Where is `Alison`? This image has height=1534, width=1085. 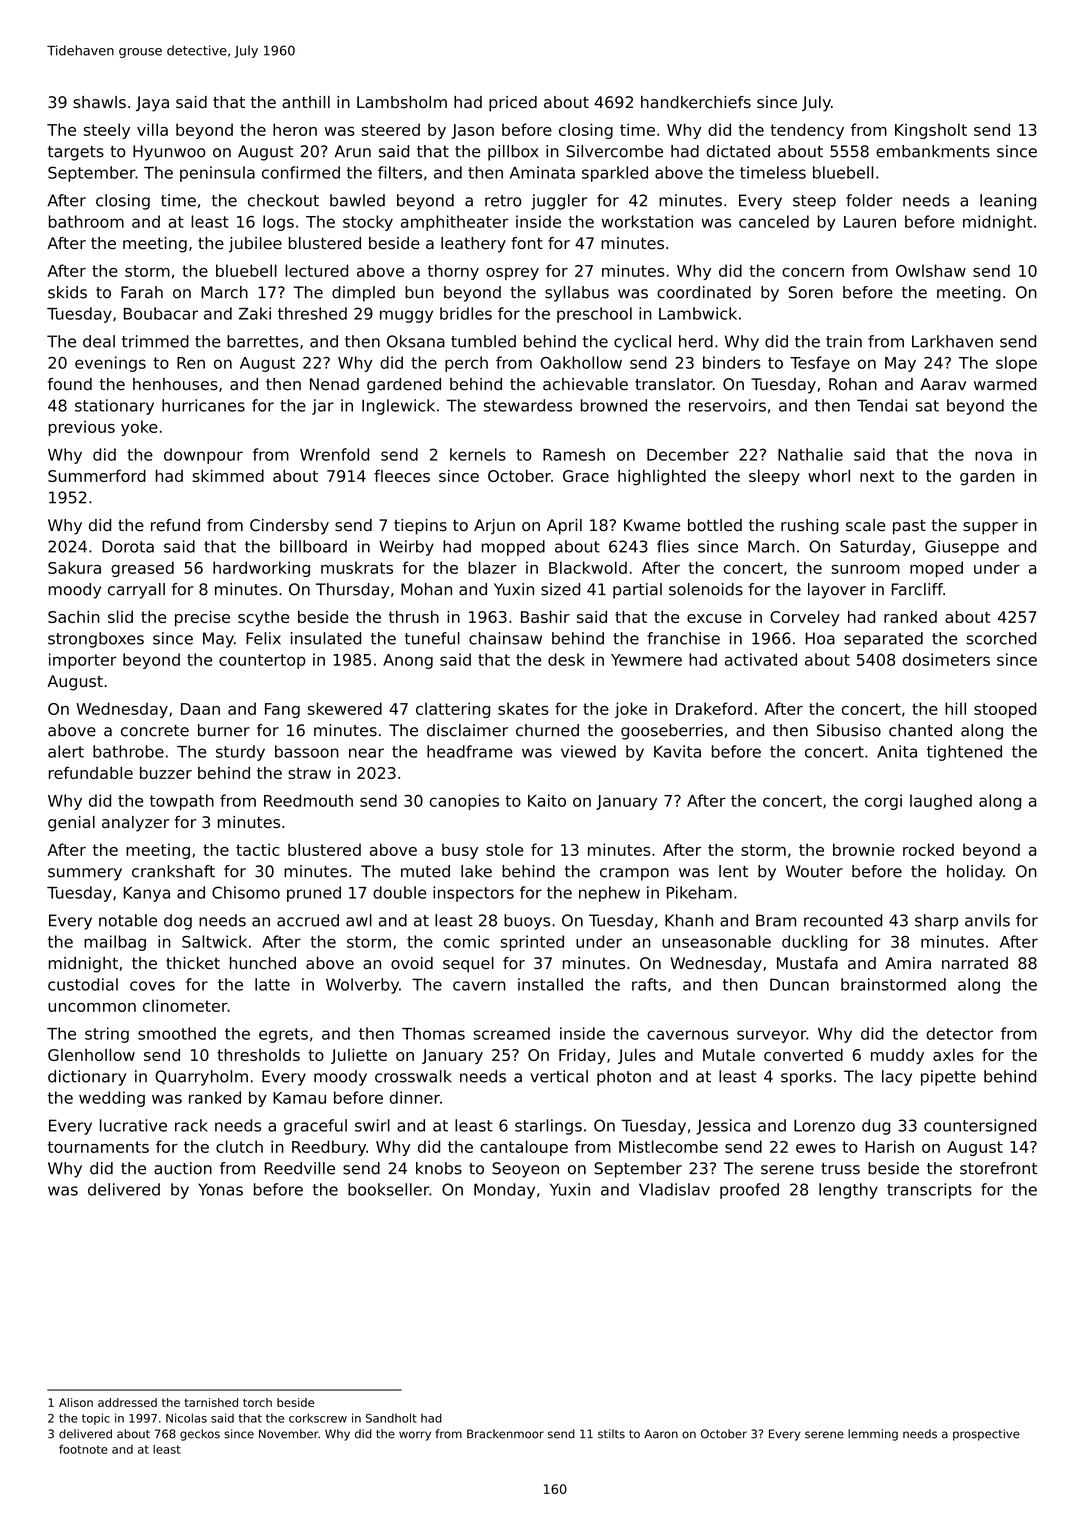
Alison is located at coordinates (76, 1402).
